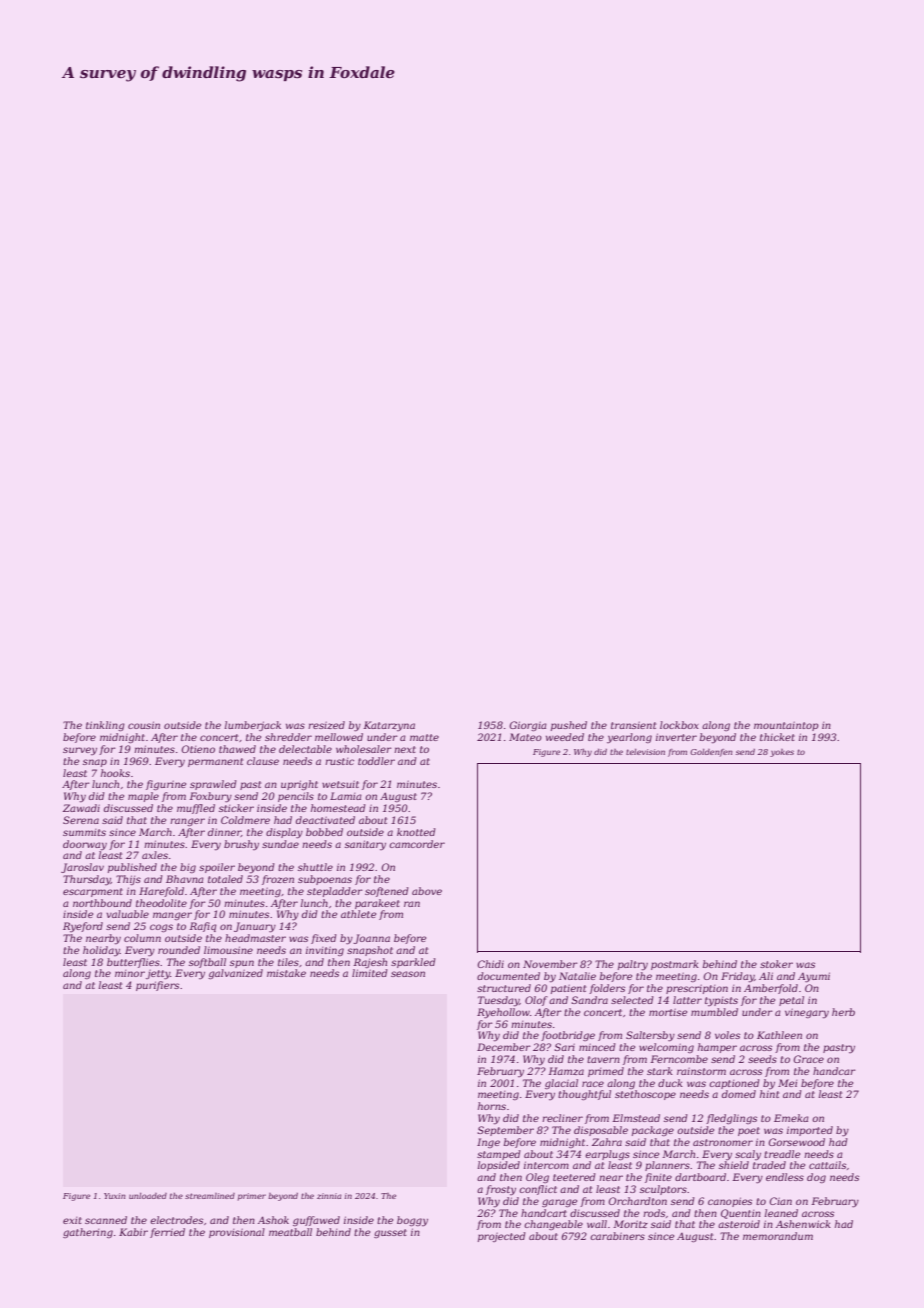 This screenshot has height=1308, width=924. What do you see at coordinates (776, 964) in the screenshot?
I see `stoker` at bounding box center [776, 964].
